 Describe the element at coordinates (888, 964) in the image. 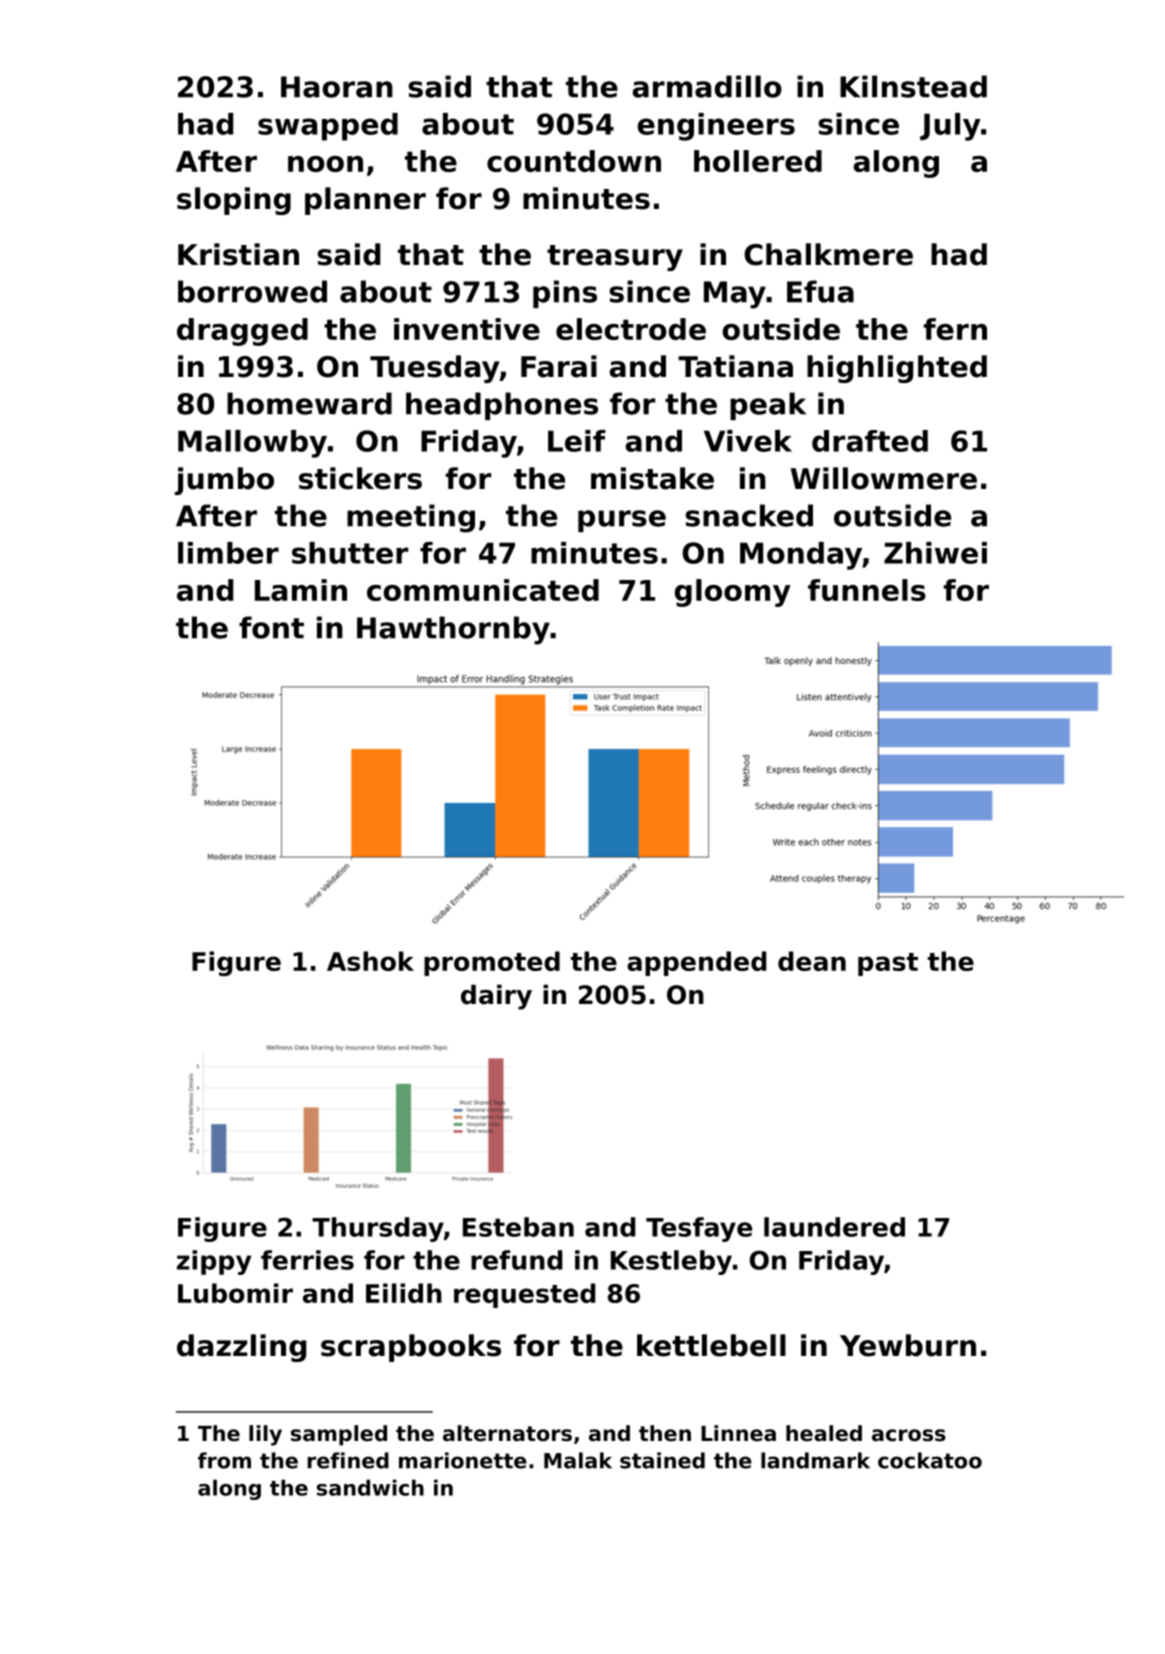

I see `past` at that location.
